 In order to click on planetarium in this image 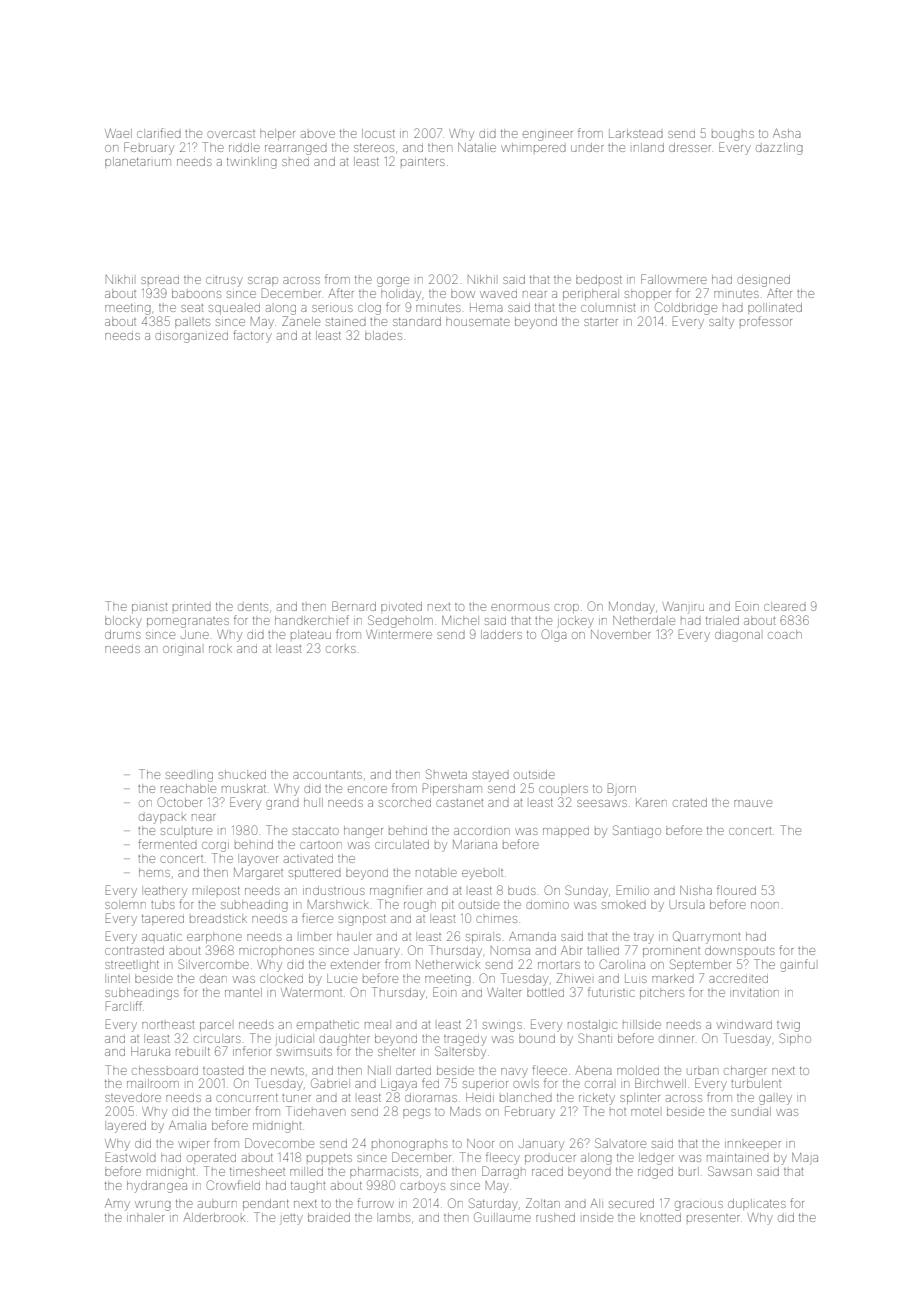, I will do `click(138, 162)`.
